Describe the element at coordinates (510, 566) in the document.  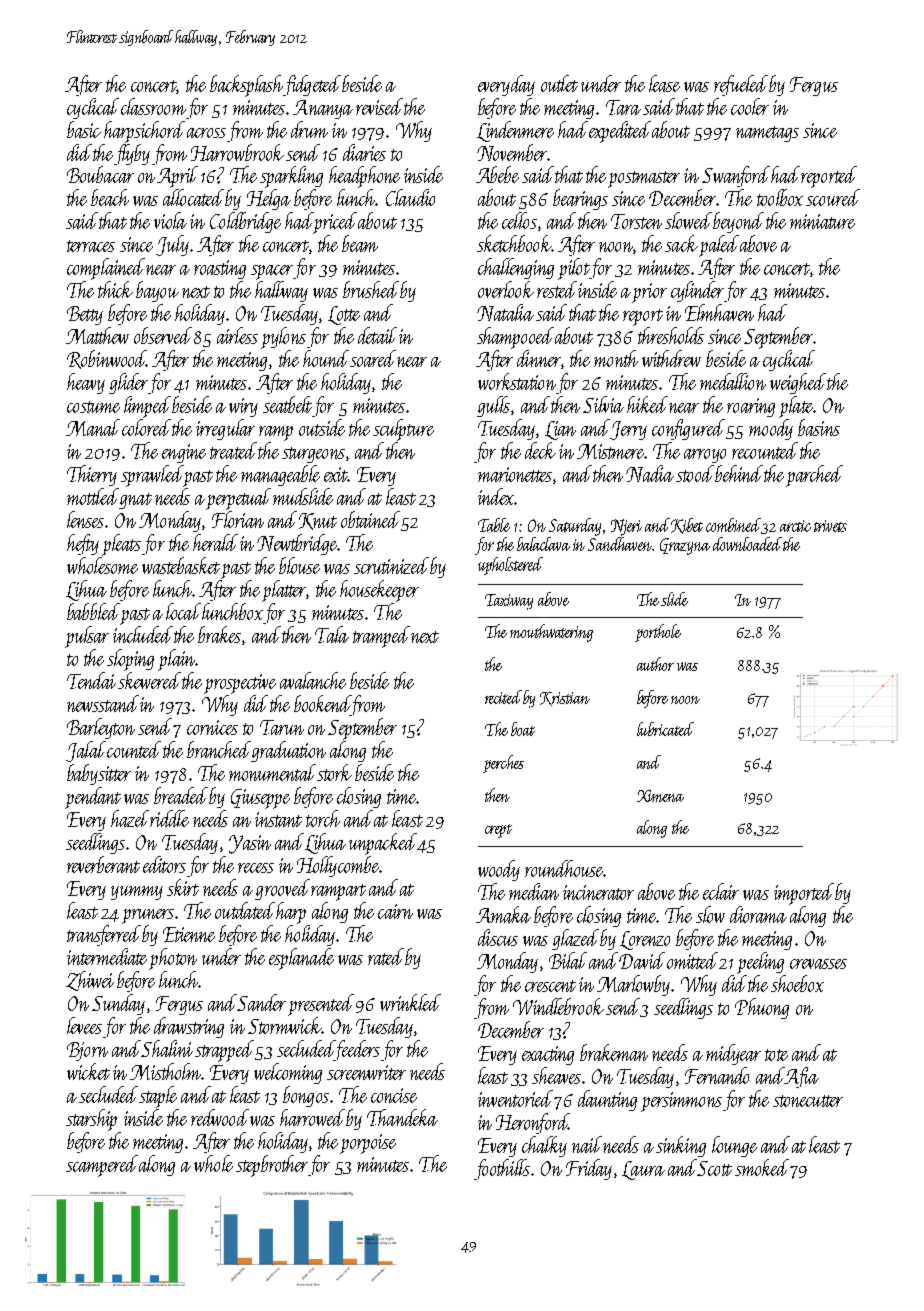
I see `upholstered` at that location.
